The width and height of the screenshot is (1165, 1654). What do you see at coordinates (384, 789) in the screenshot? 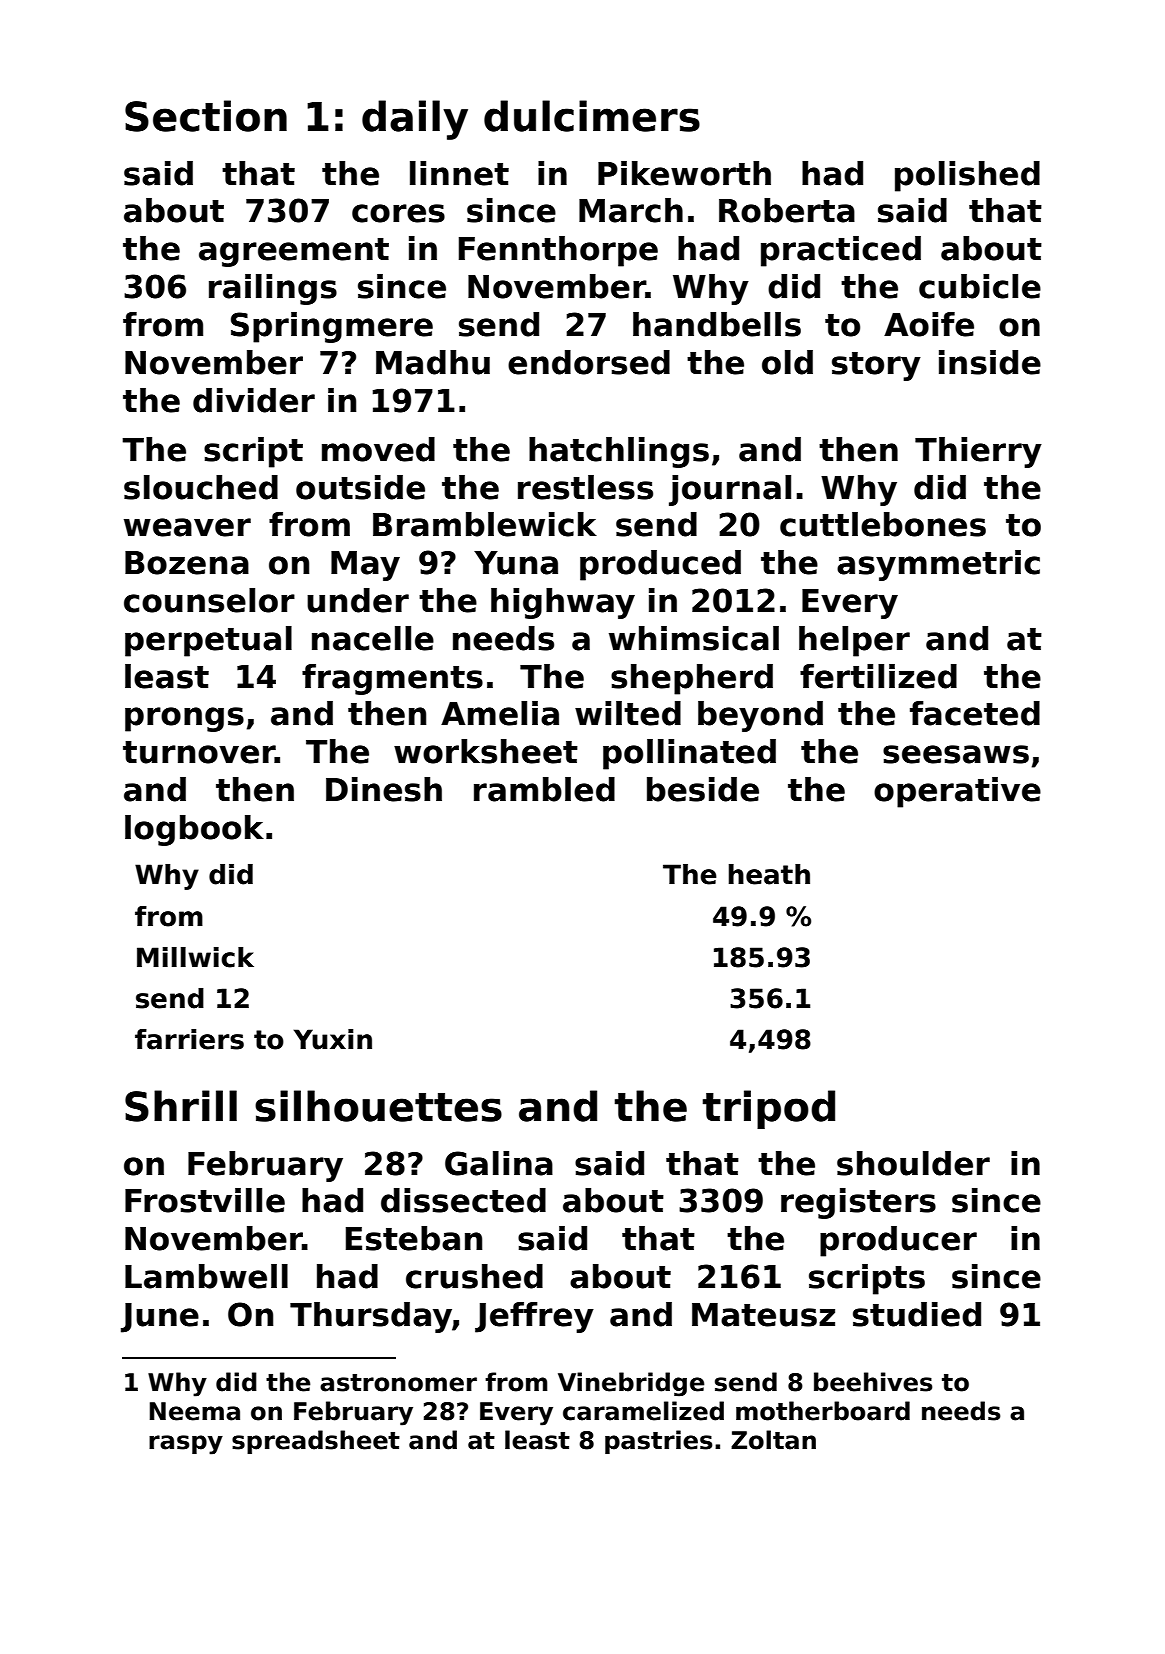
I see `Dinesh` at bounding box center [384, 789].
